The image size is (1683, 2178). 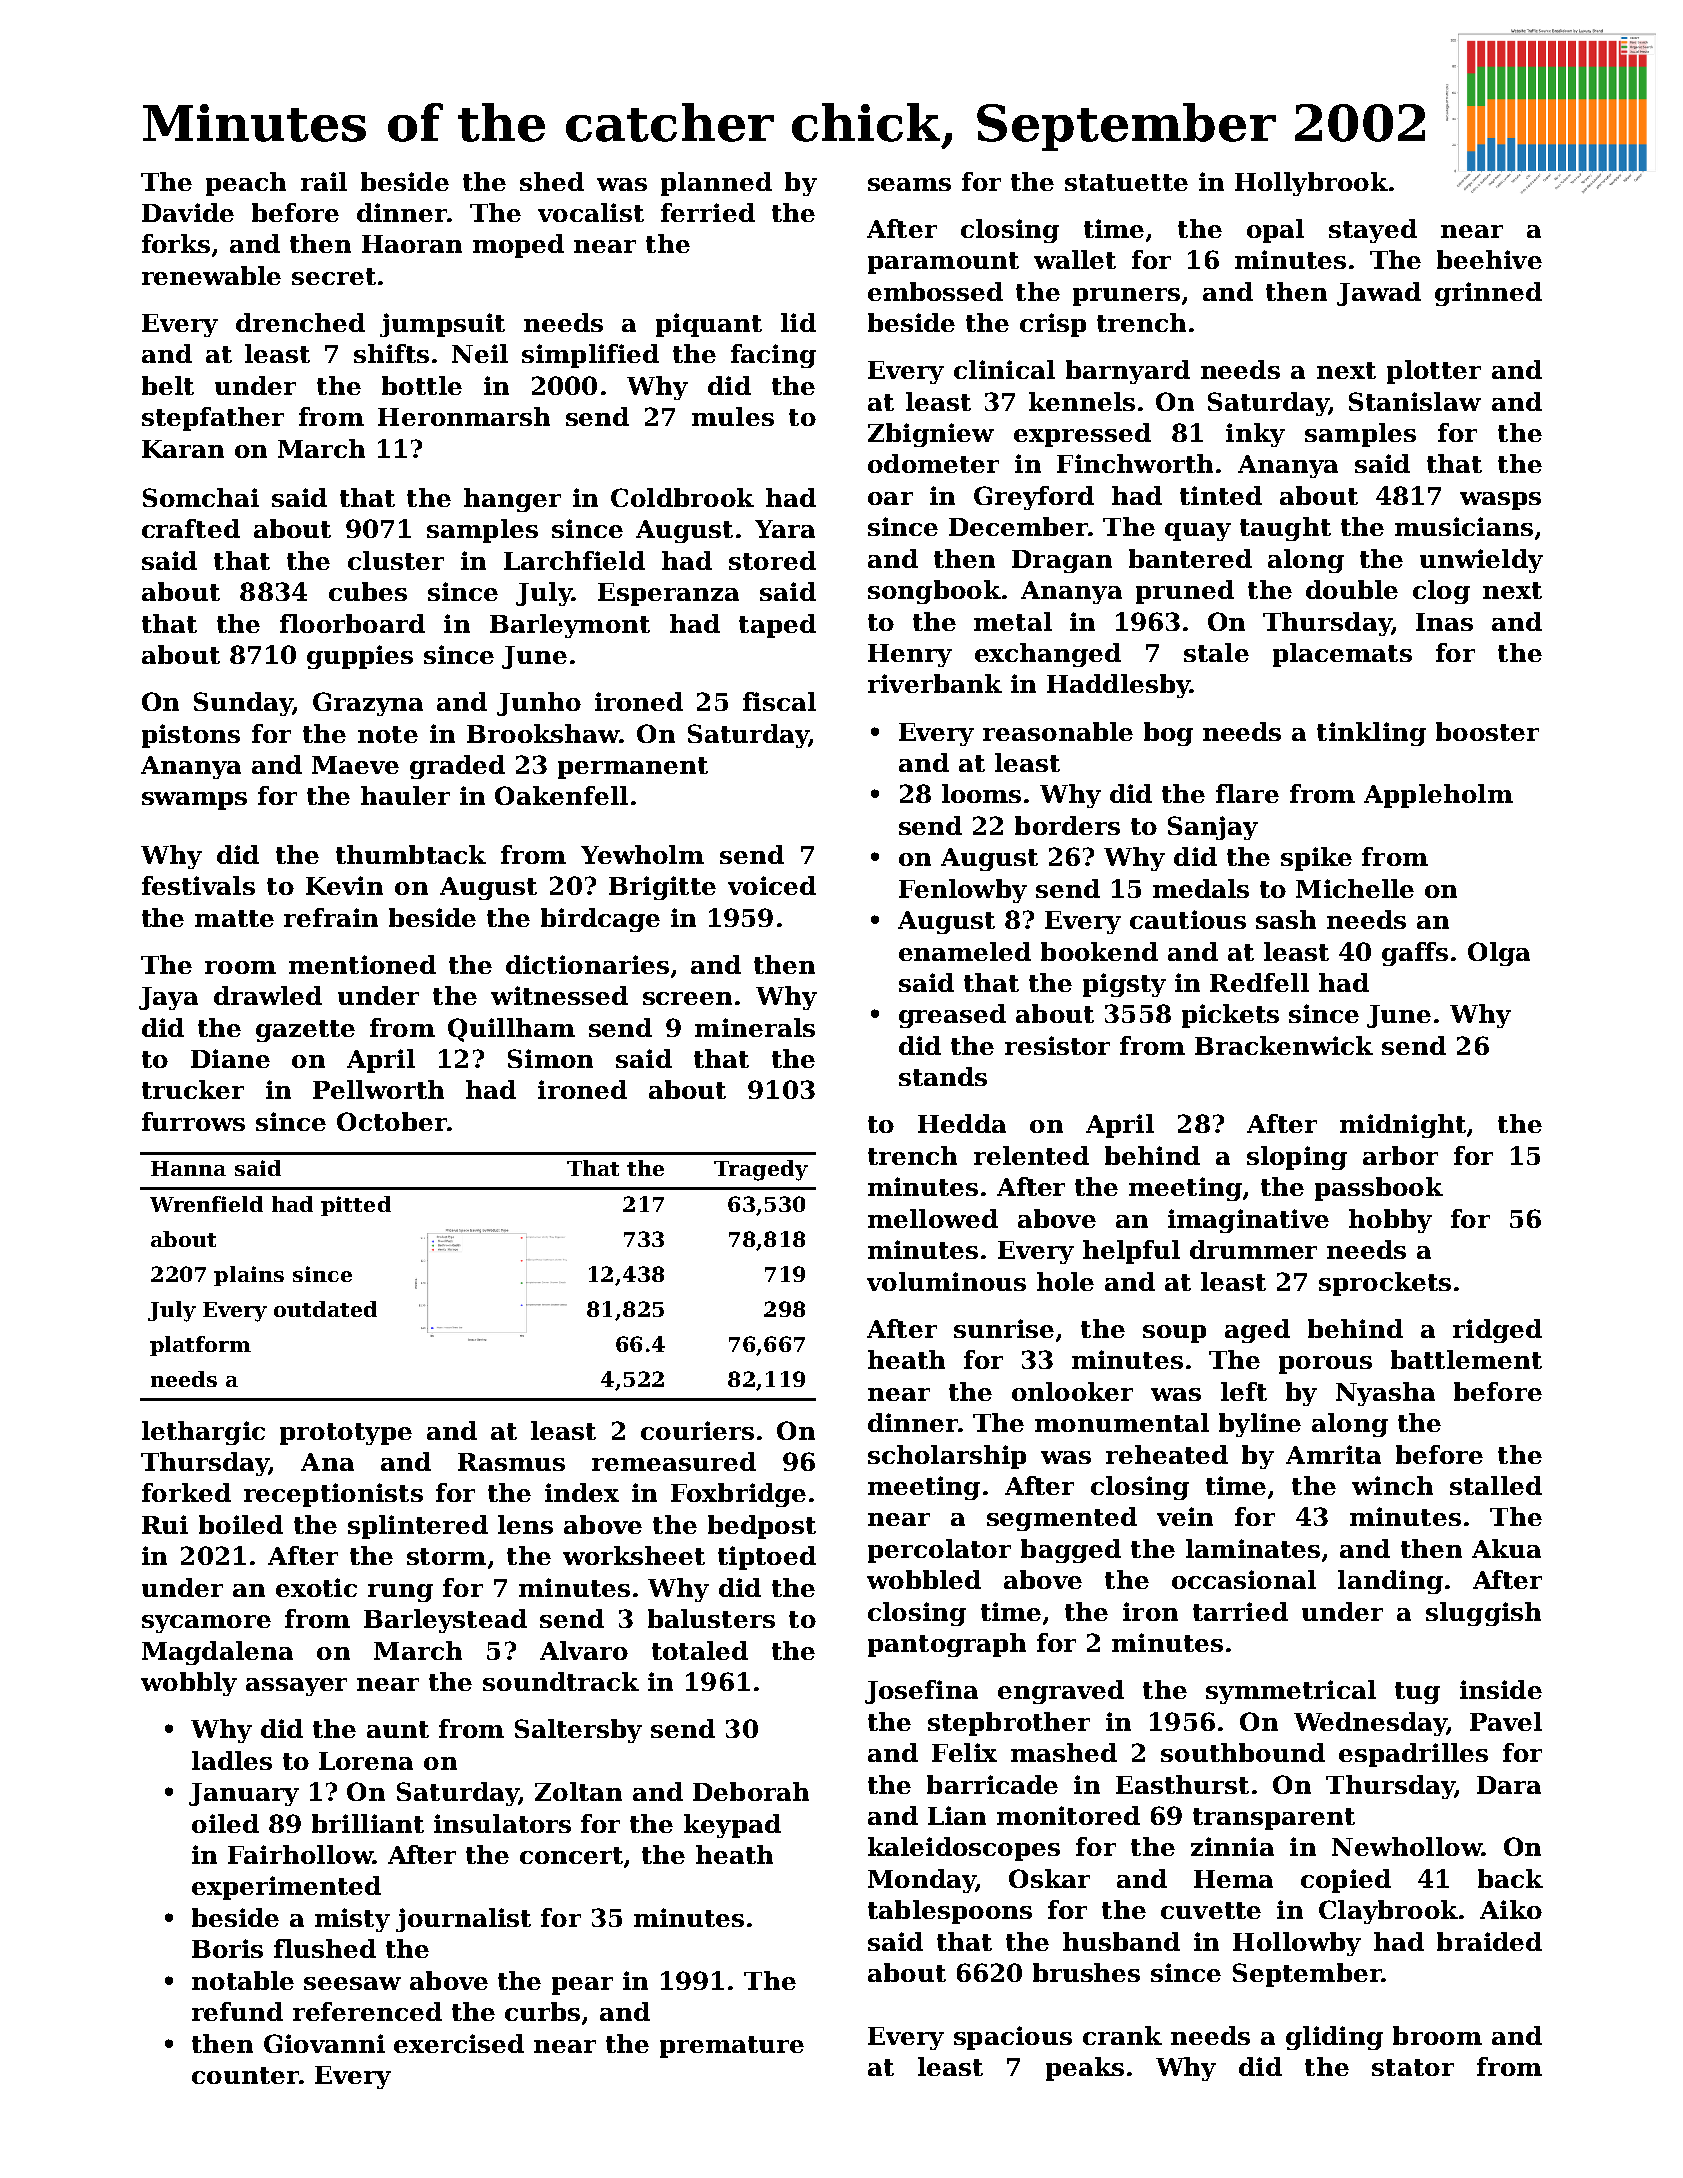 What do you see at coordinates (368, 591) in the screenshot?
I see `cubes` at bounding box center [368, 591].
